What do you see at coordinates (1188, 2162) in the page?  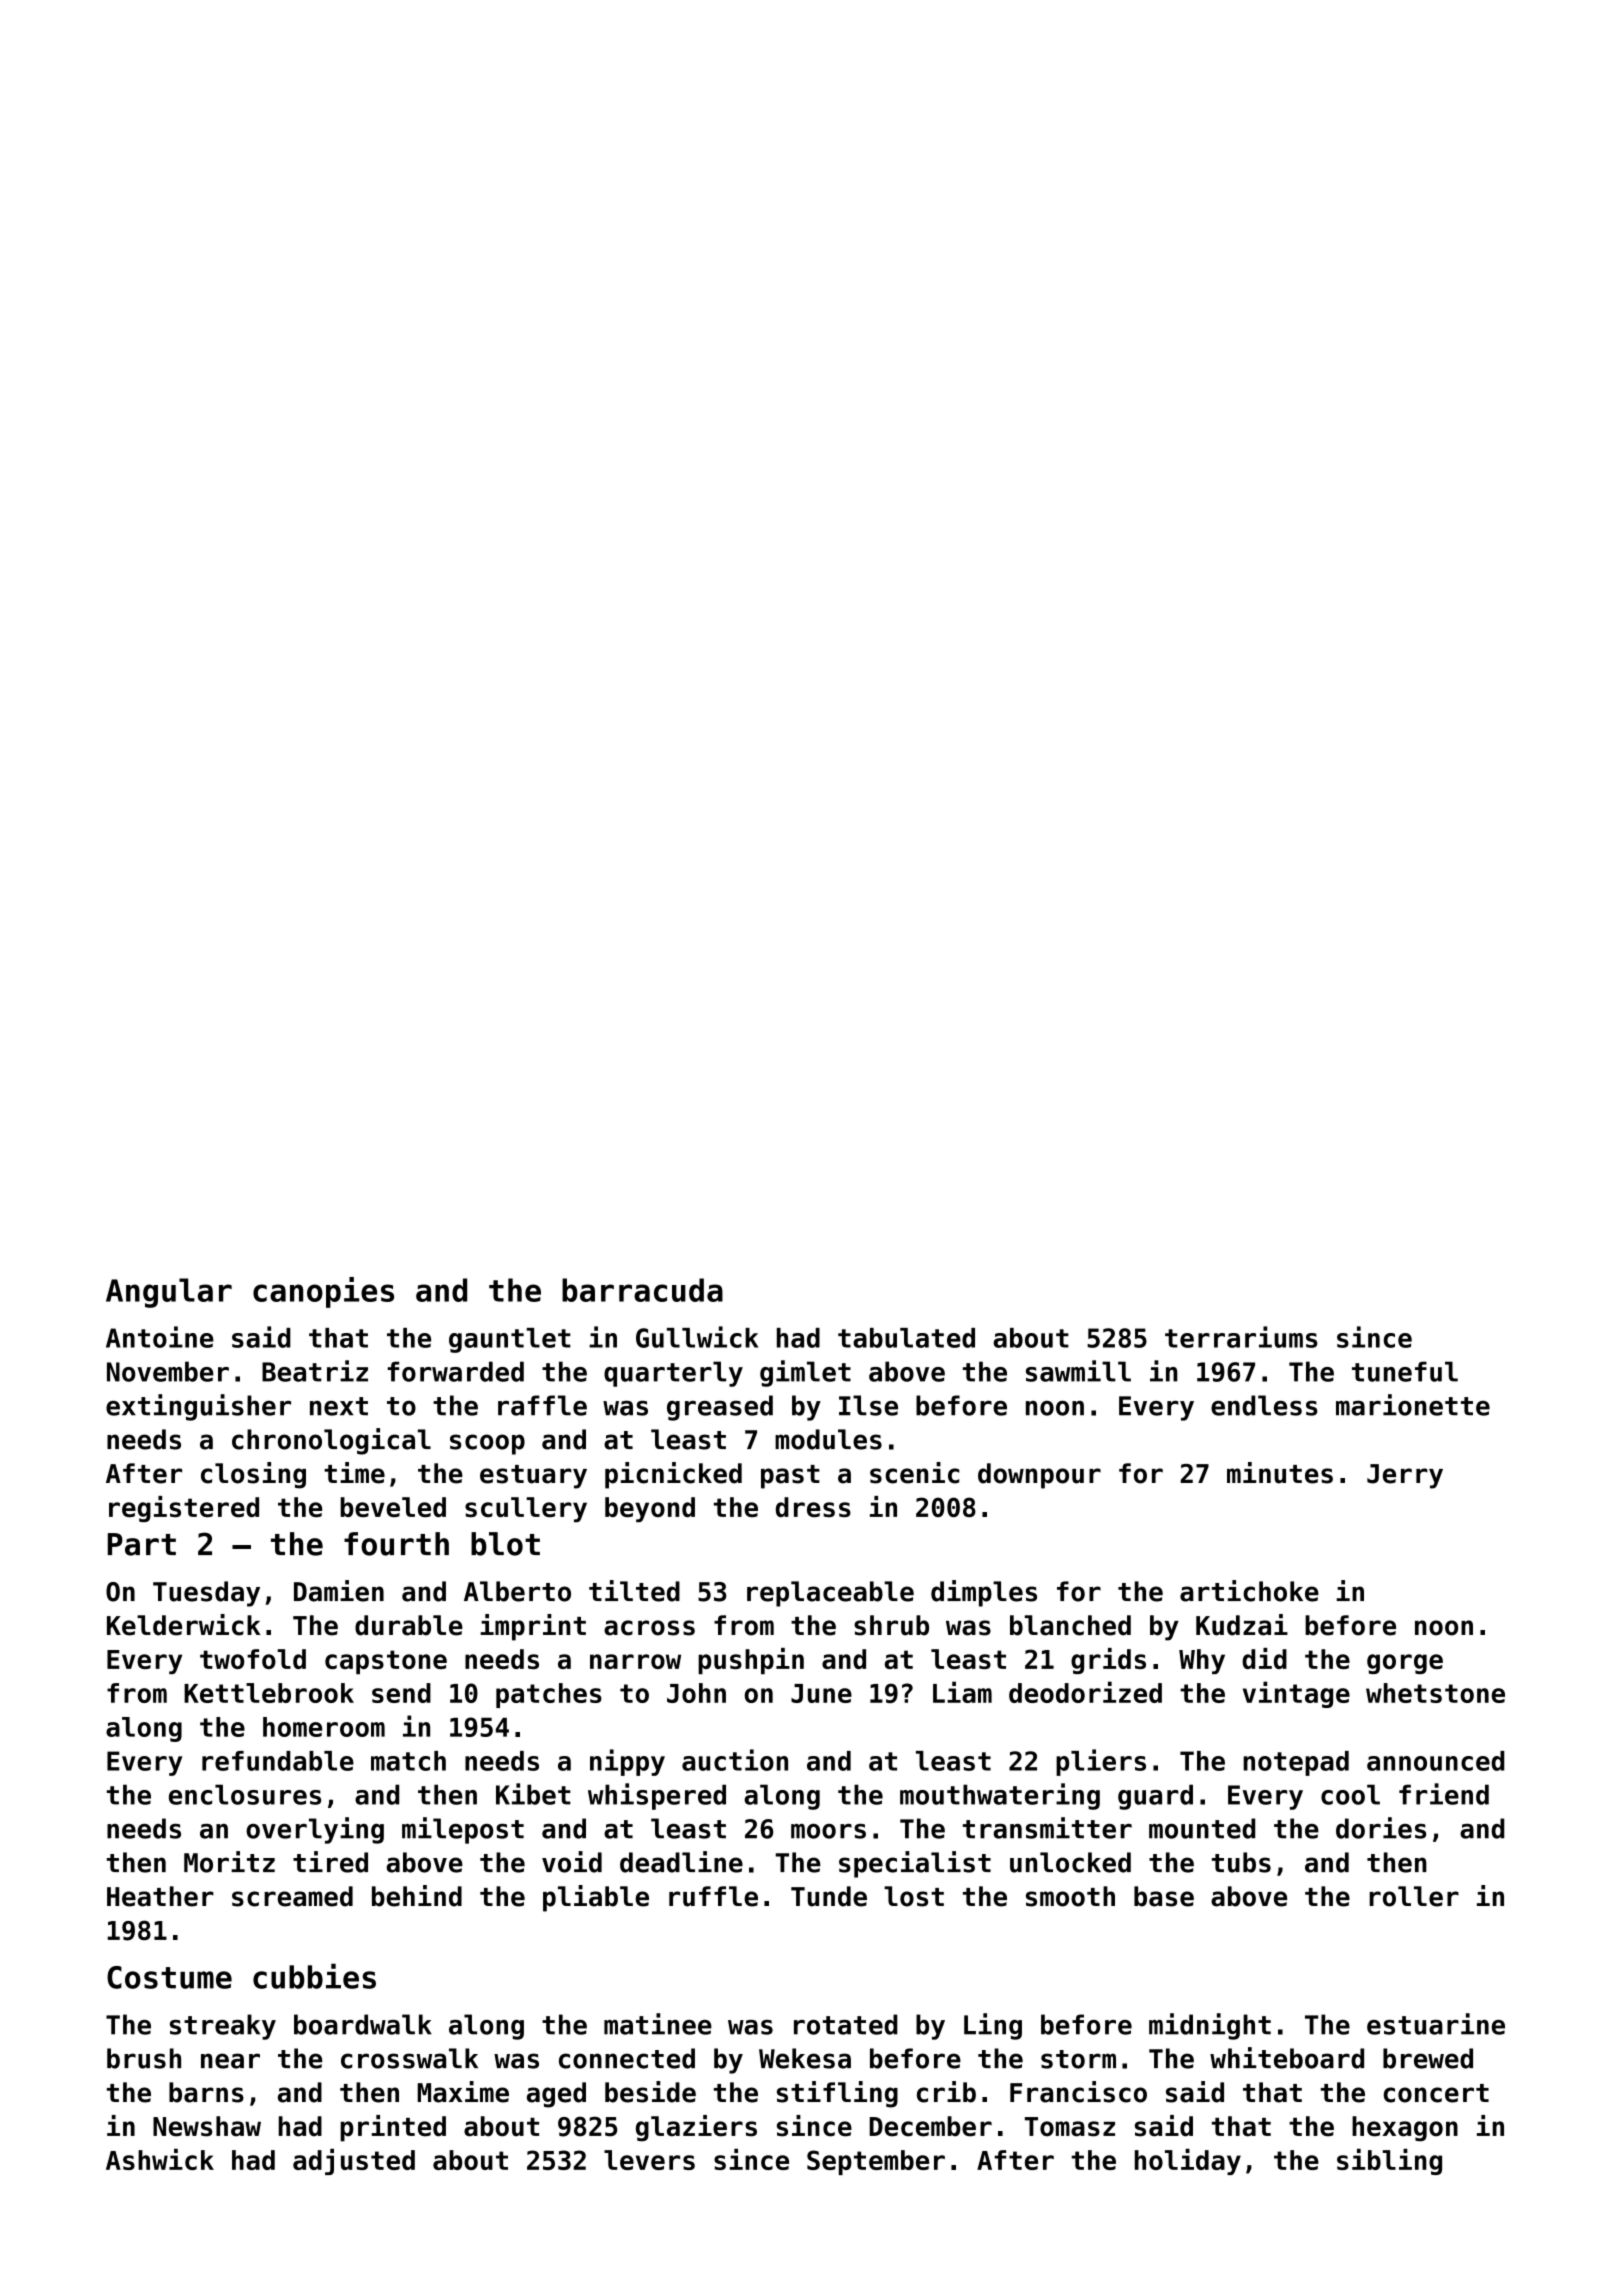 I see `holiday` at bounding box center [1188, 2162].
